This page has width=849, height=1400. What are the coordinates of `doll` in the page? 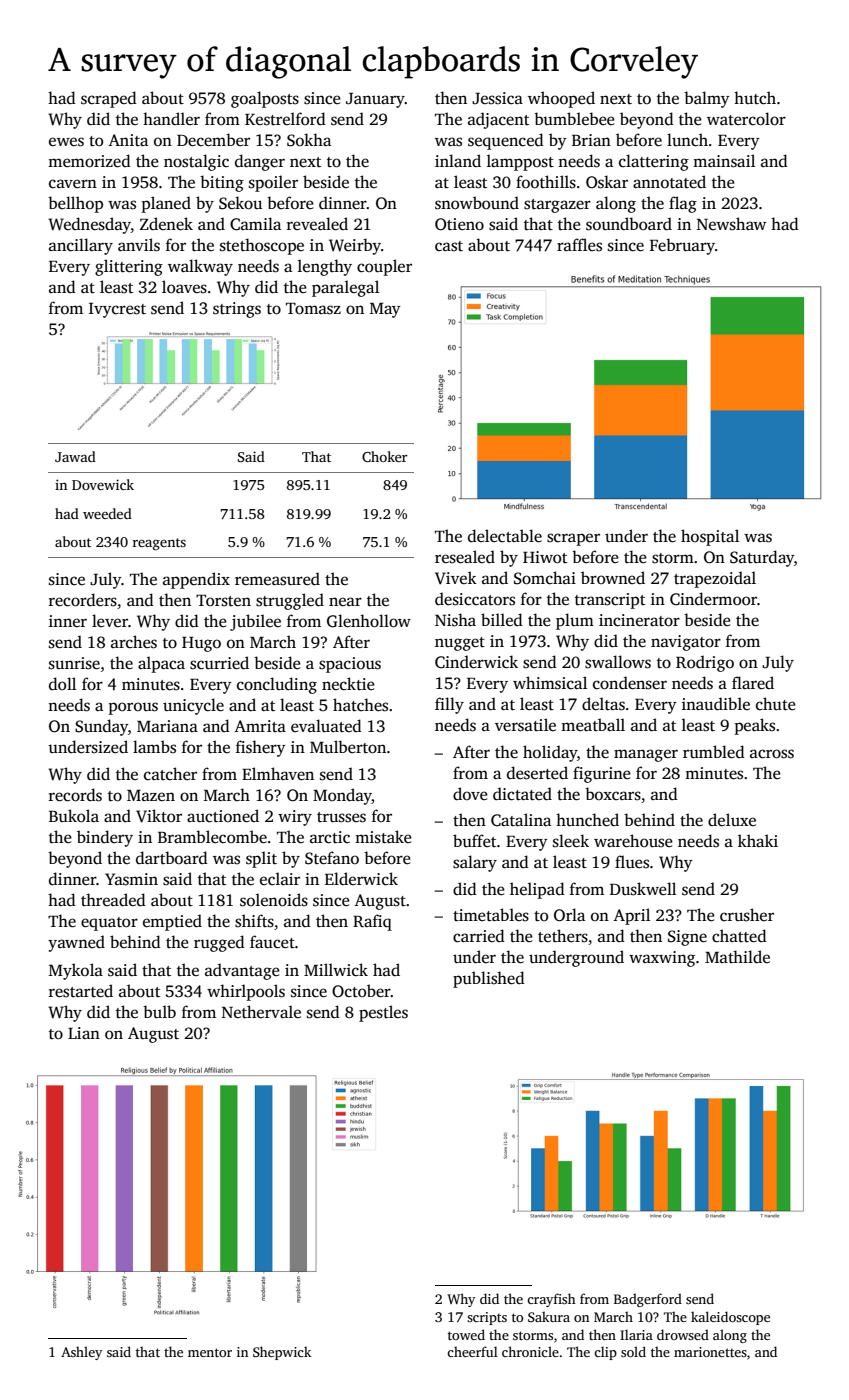 It's located at (62, 683).
